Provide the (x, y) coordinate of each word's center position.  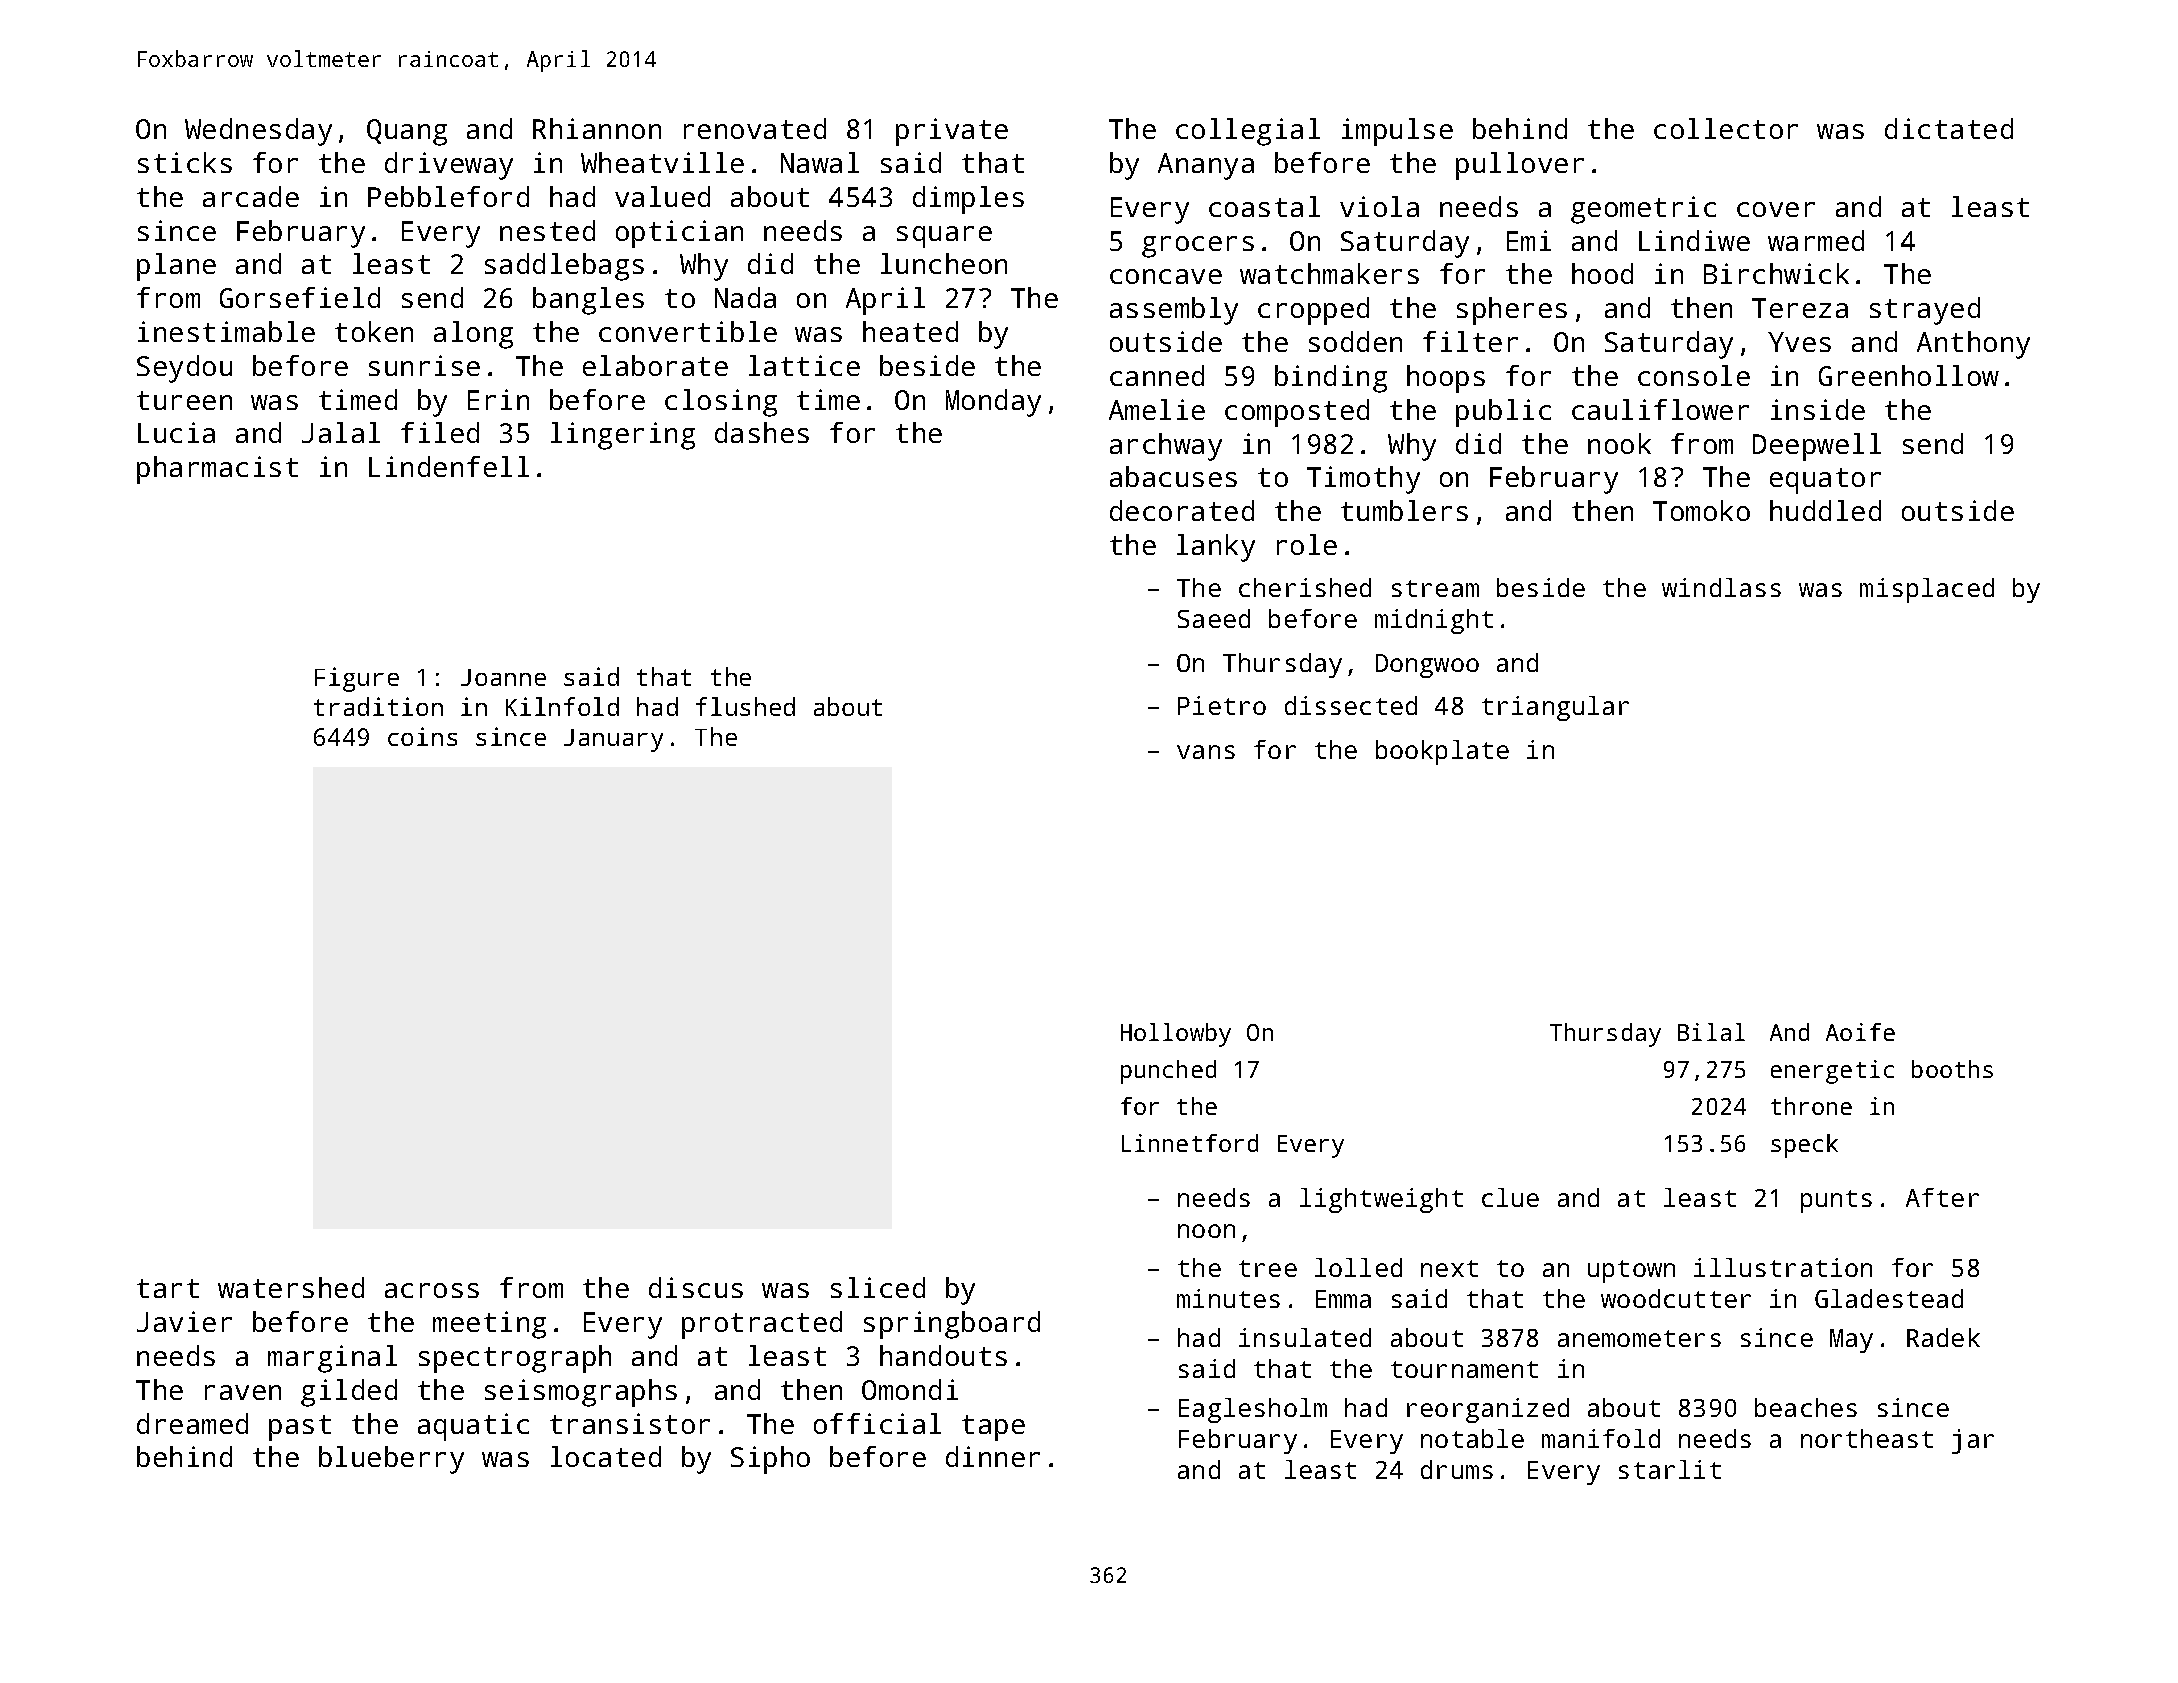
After (1942, 1197)
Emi (1529, 240)
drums (1457, 1469)
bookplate (1442, 752)
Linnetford (1190, 1143)
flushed (745, 706)
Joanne (503, 677)
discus (696, 1287)
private (952, 132)
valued (662, 196)
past (300, 1428)
